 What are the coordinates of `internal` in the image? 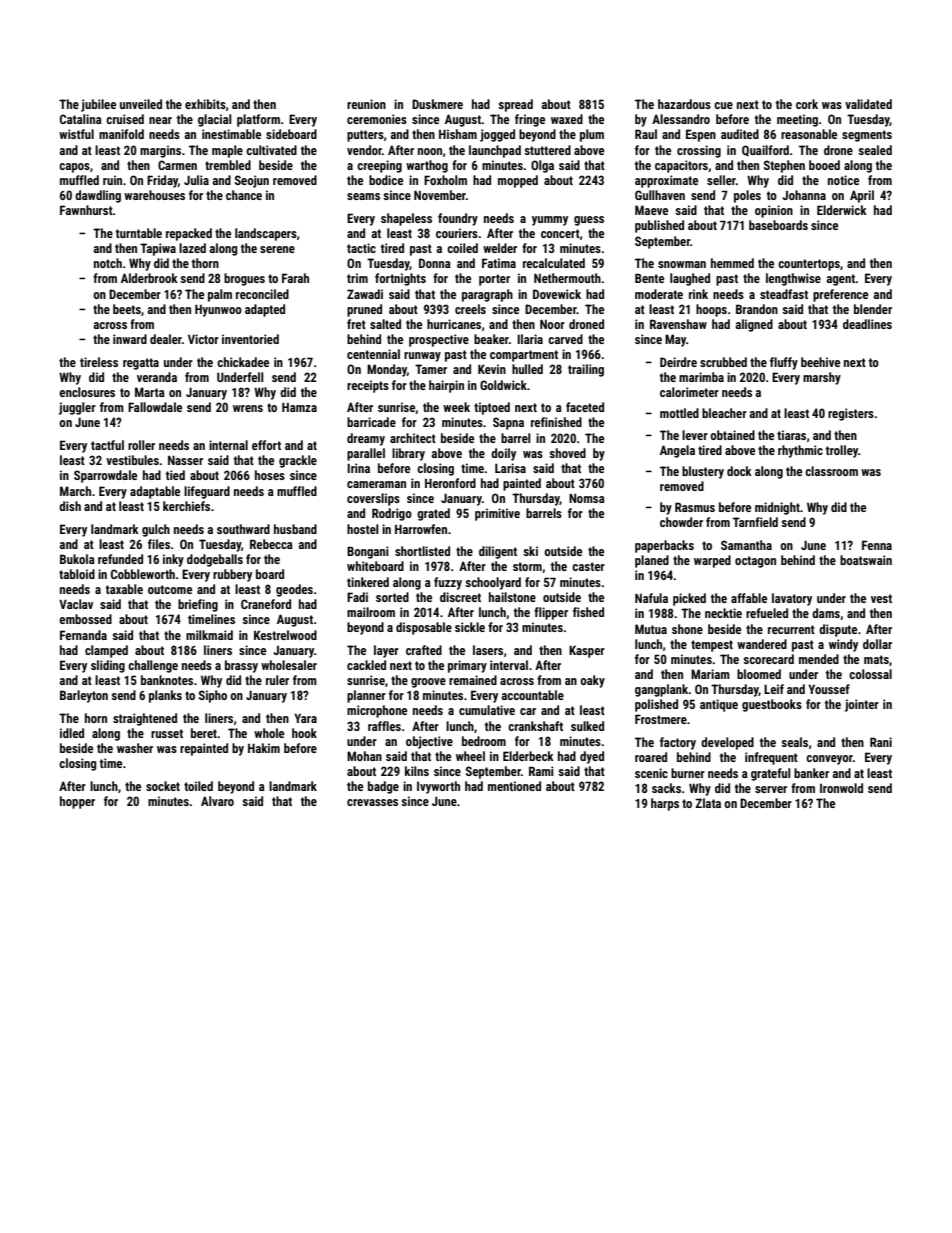 It's located at (228, 445).
